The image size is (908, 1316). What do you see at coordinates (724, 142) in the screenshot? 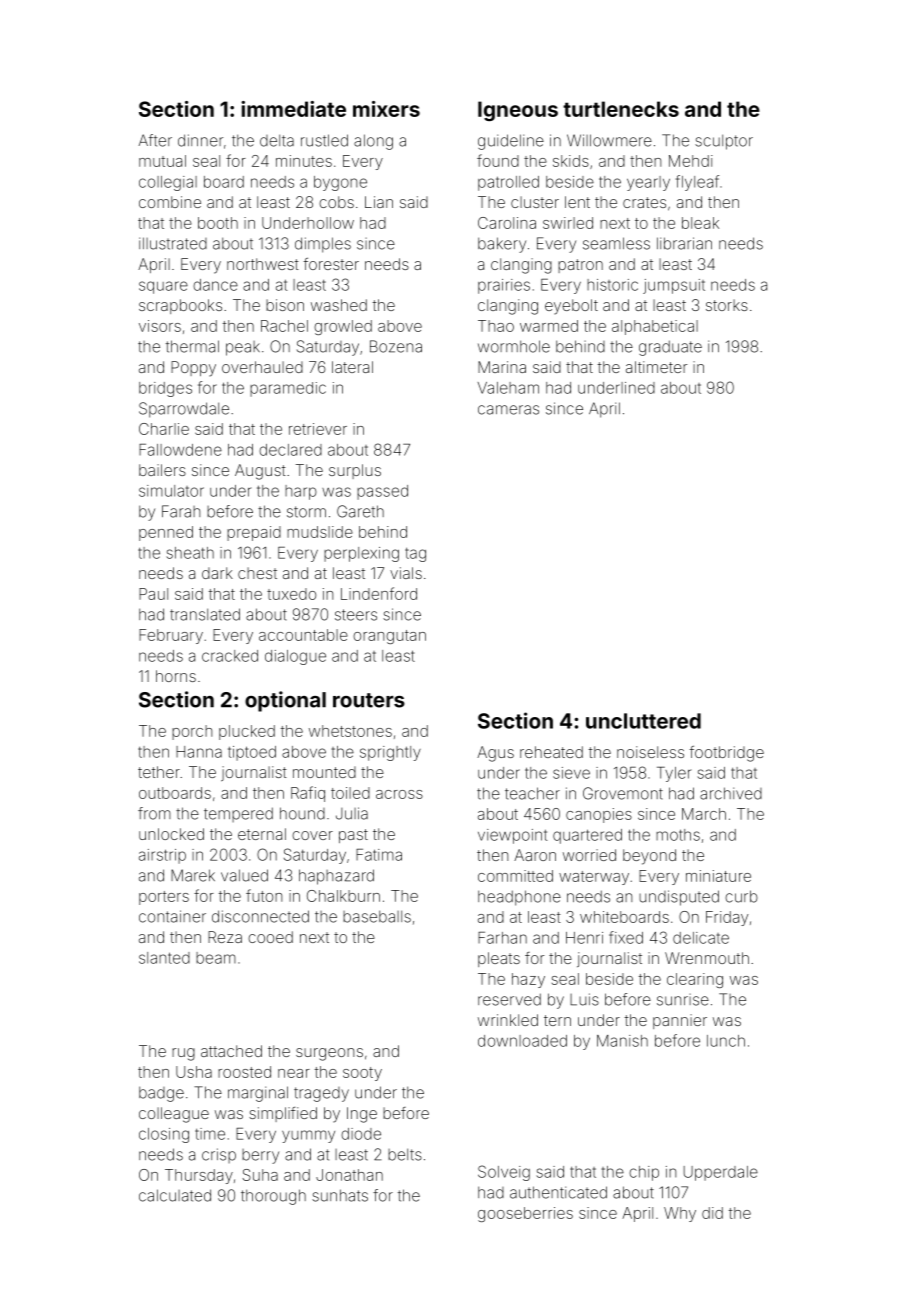
I see `sculptor` at bounding box center [724, 142].
